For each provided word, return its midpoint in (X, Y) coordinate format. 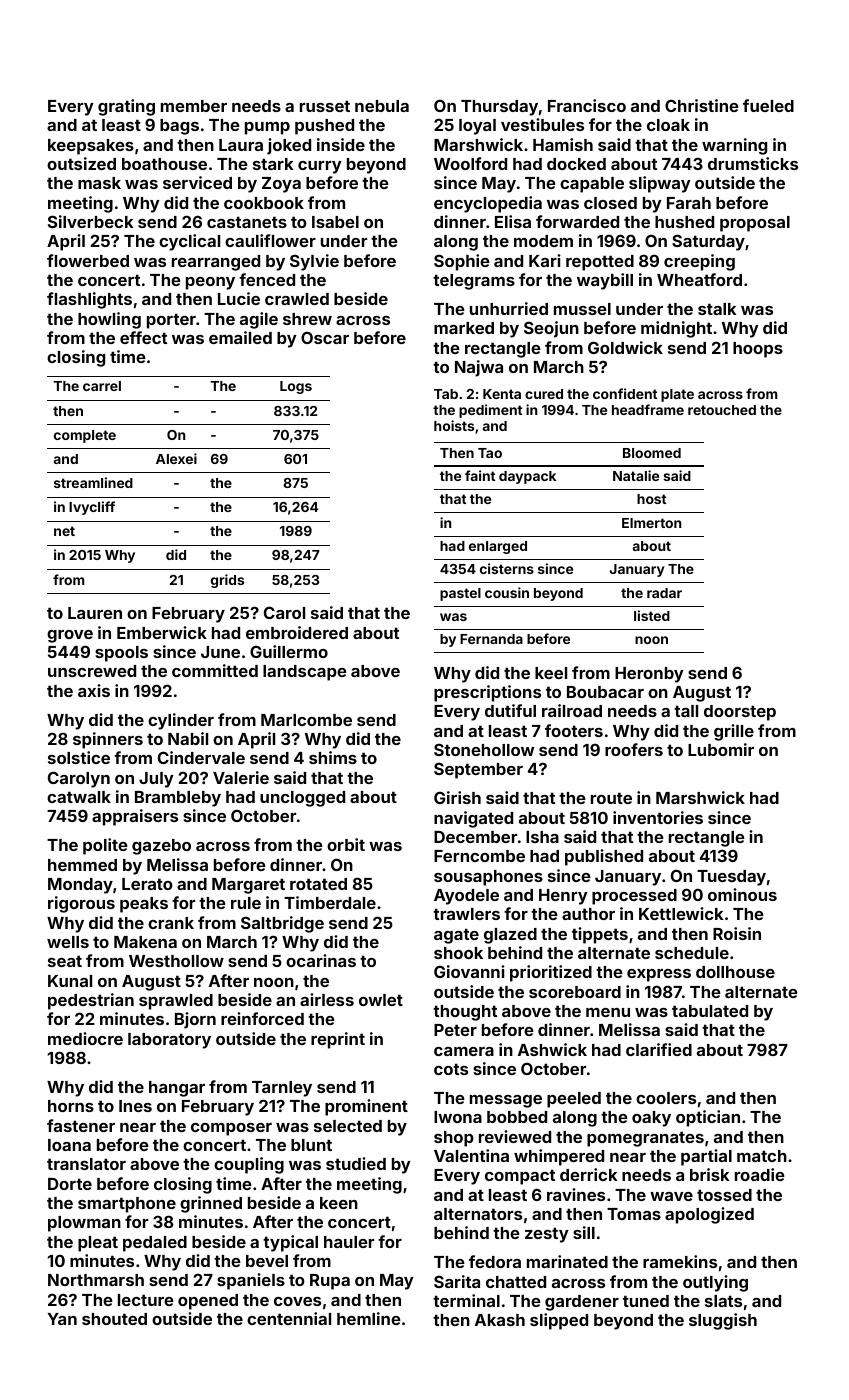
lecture (146, 1300)
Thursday (499, 108)
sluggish (723, 1321)
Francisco (587, 105)
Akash (500, 1320)
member (194, 106)
